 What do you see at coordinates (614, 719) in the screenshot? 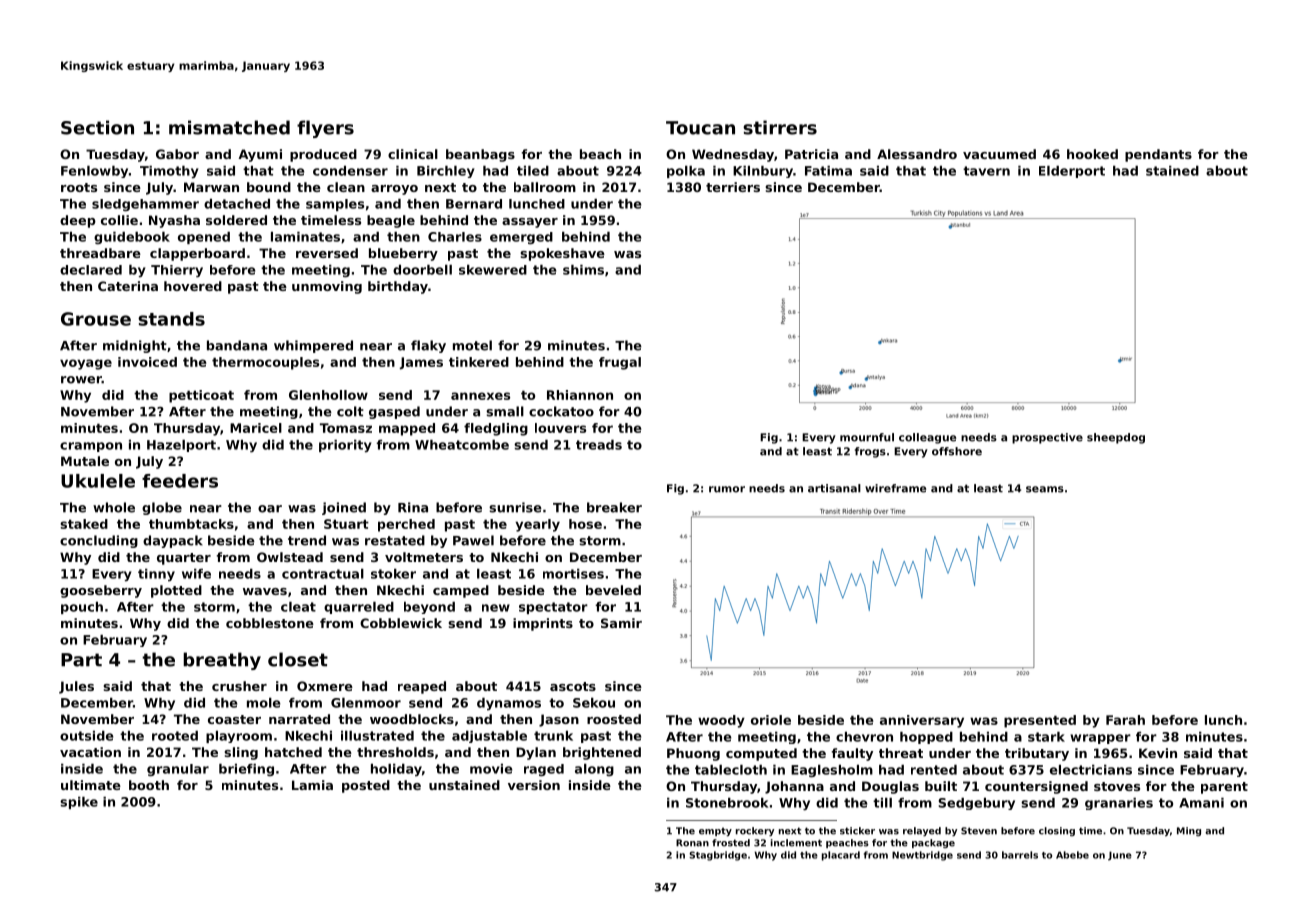
I see `roosted` at bounding box center [614, 719].
